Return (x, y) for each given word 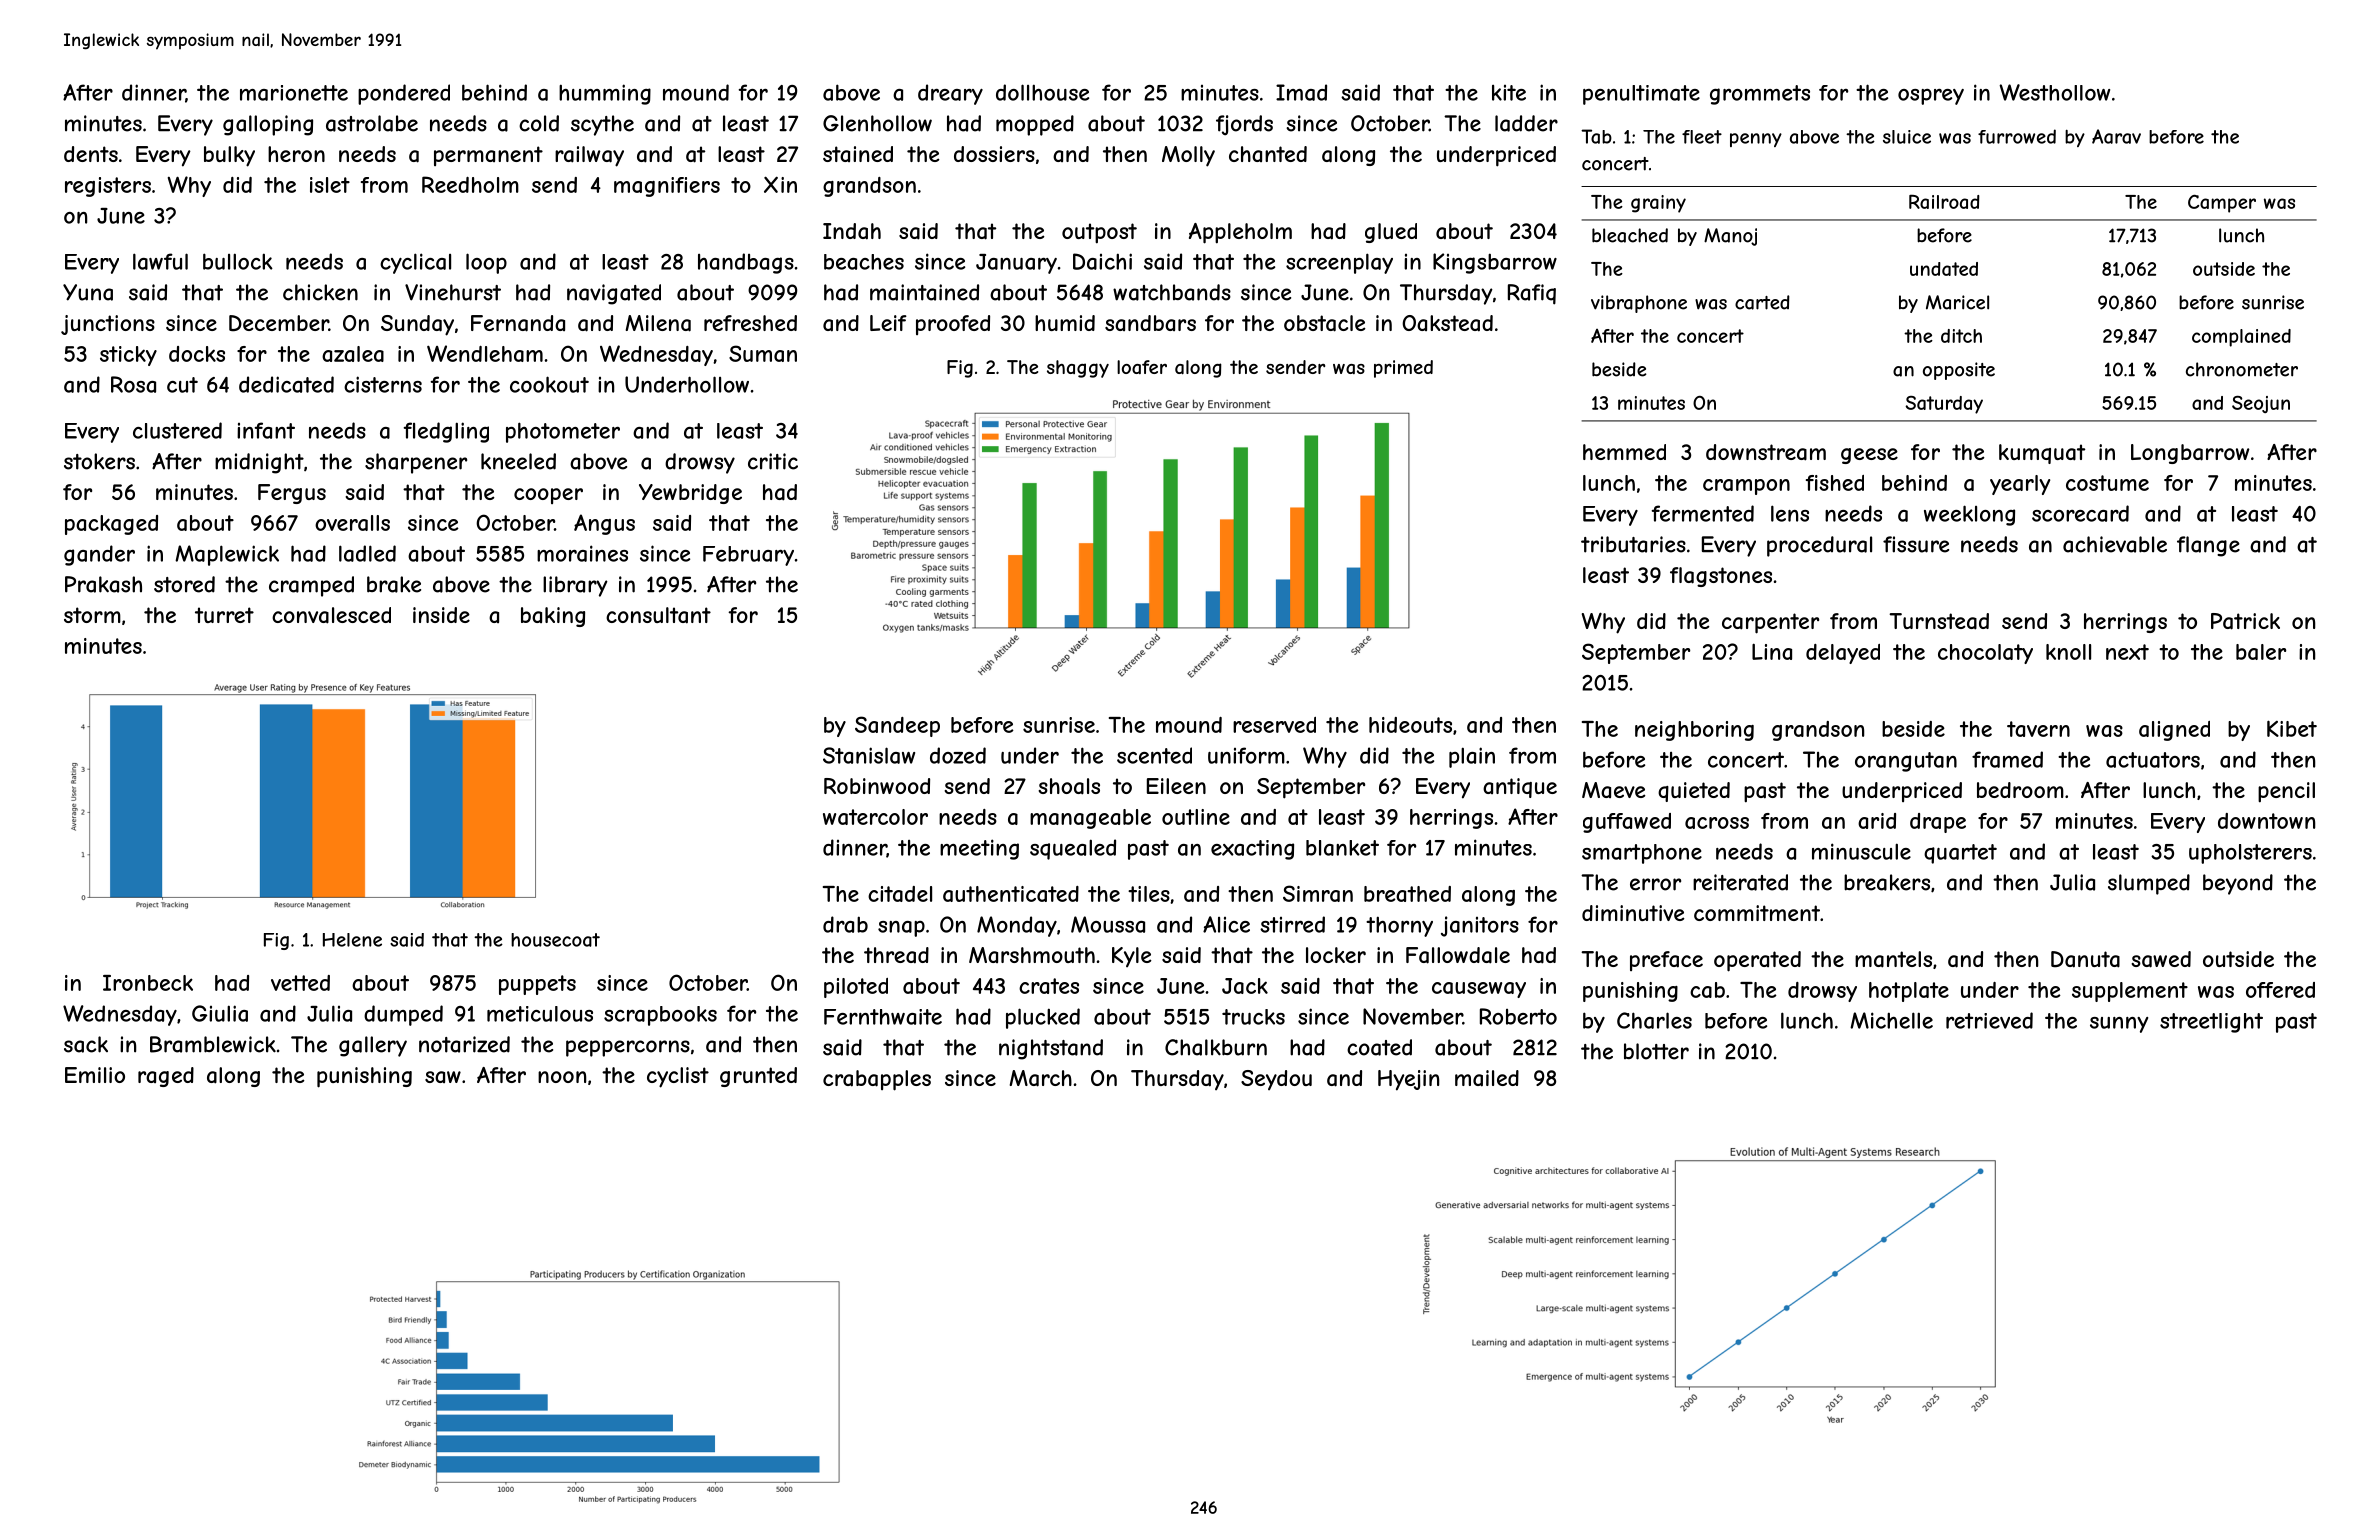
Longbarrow (2190, 454)
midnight (259, 463)
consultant (658, 615)
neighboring (1694, 731)
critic (773, 461)
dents (91, 154)
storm (92, 615)
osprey (1931, 97)
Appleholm (1240, 233)
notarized (464, 1044)
